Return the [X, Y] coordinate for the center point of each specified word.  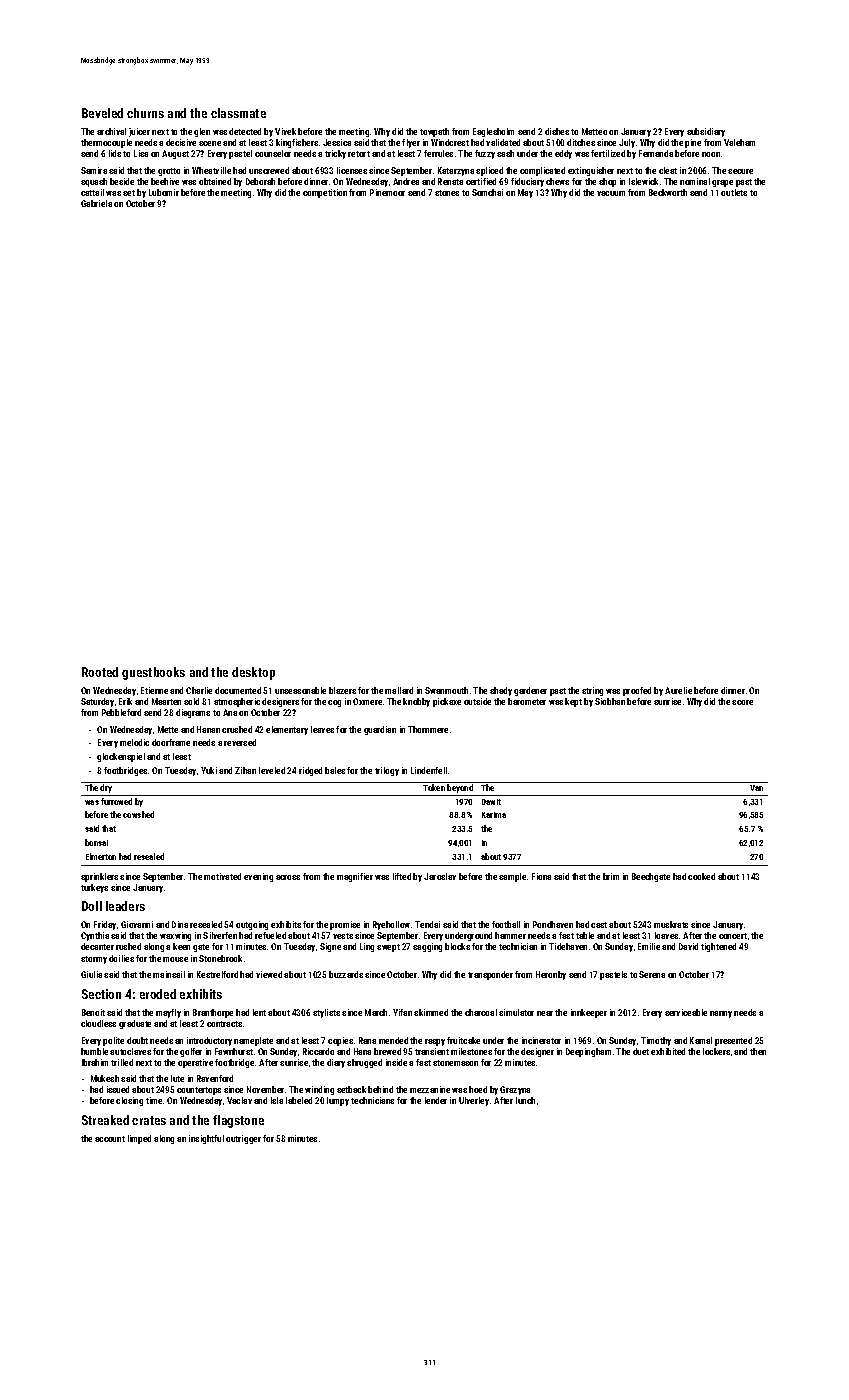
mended [393, 1040]
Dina [180, 924]
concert [733, 936]
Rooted [100, 672]
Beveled [102, 113]
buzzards [346, 974]
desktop [253, 673]
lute [177, 1078]
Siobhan [610, 701]
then [758, 1051]
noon [711, 154]
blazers [342, 690]
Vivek [285, 131]
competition [325, 193]
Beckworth [668, 192]
